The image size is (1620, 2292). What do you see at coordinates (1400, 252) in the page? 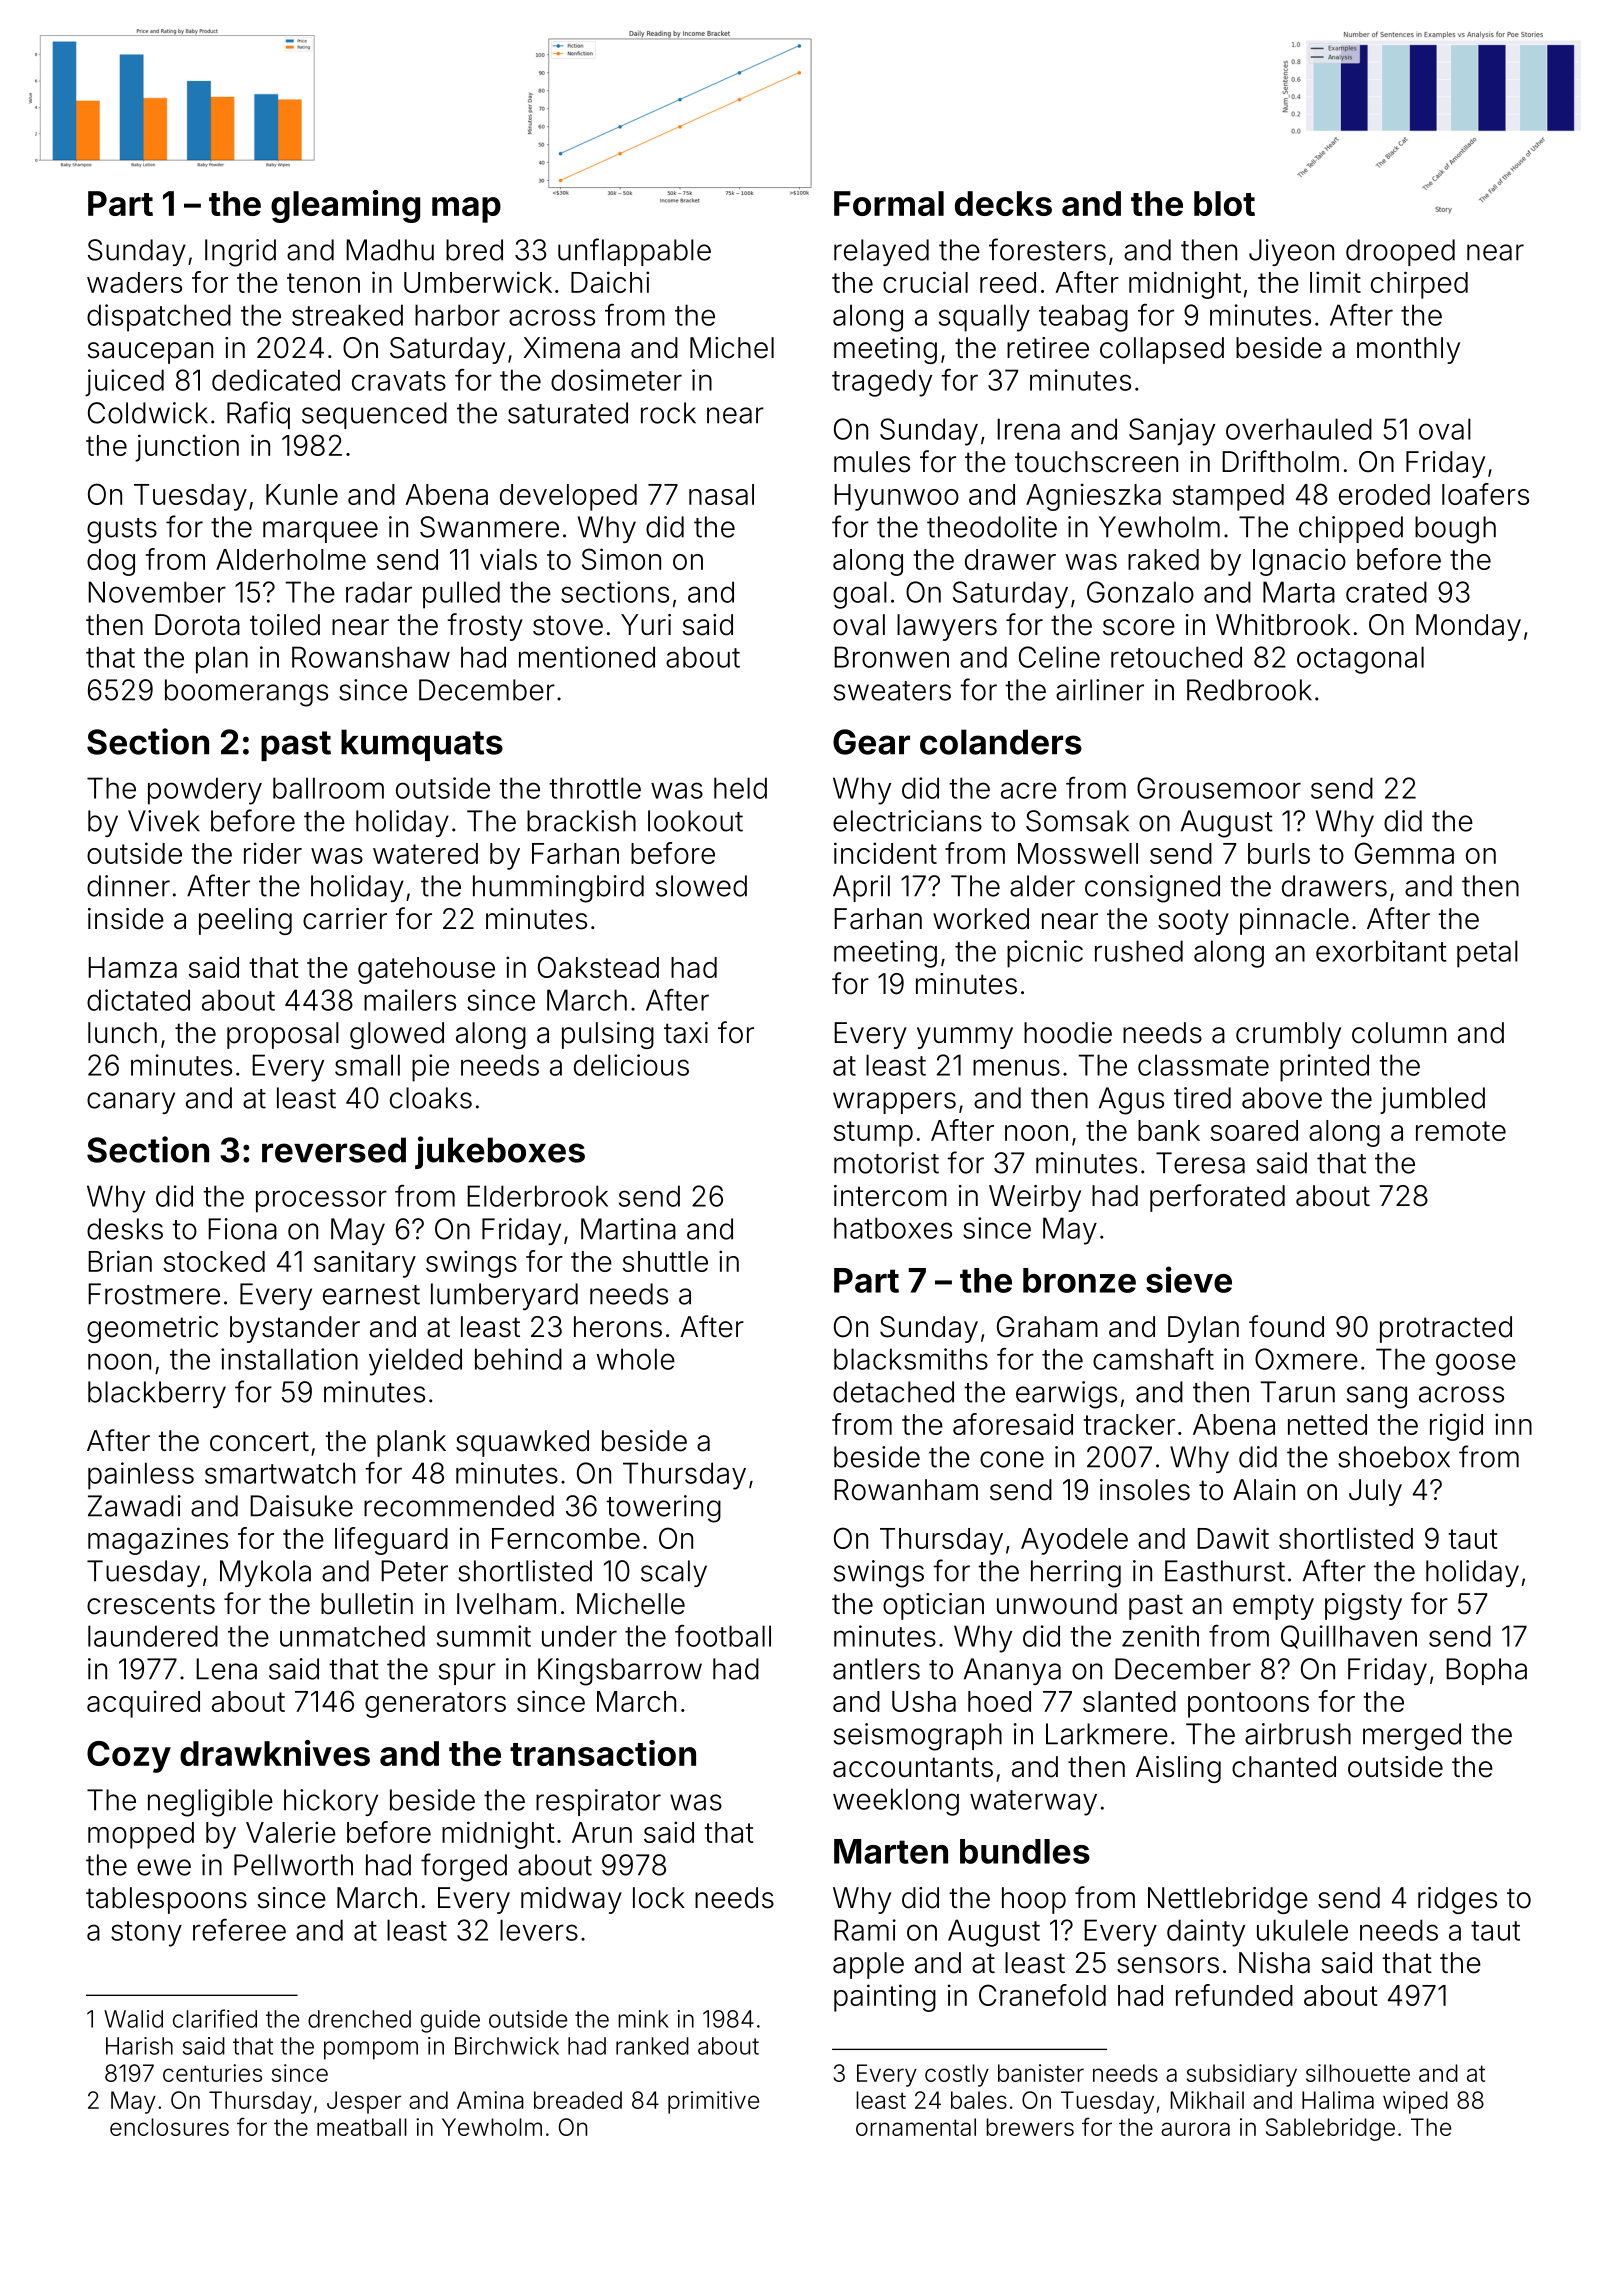
I see `drooped` at bounding box center [1400, 252].
